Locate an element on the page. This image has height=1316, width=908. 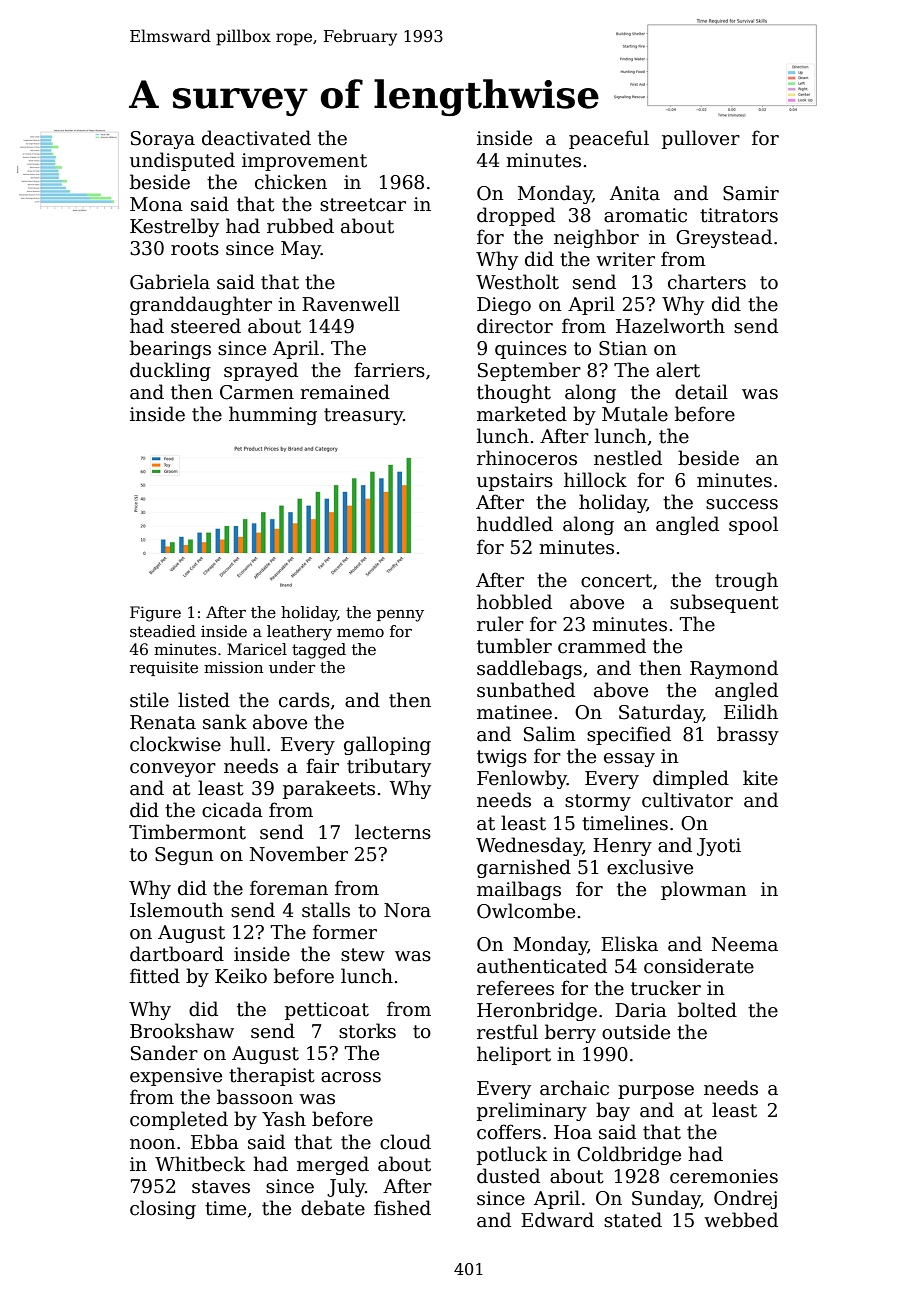
debate is located at coordinates (333, 1208).
